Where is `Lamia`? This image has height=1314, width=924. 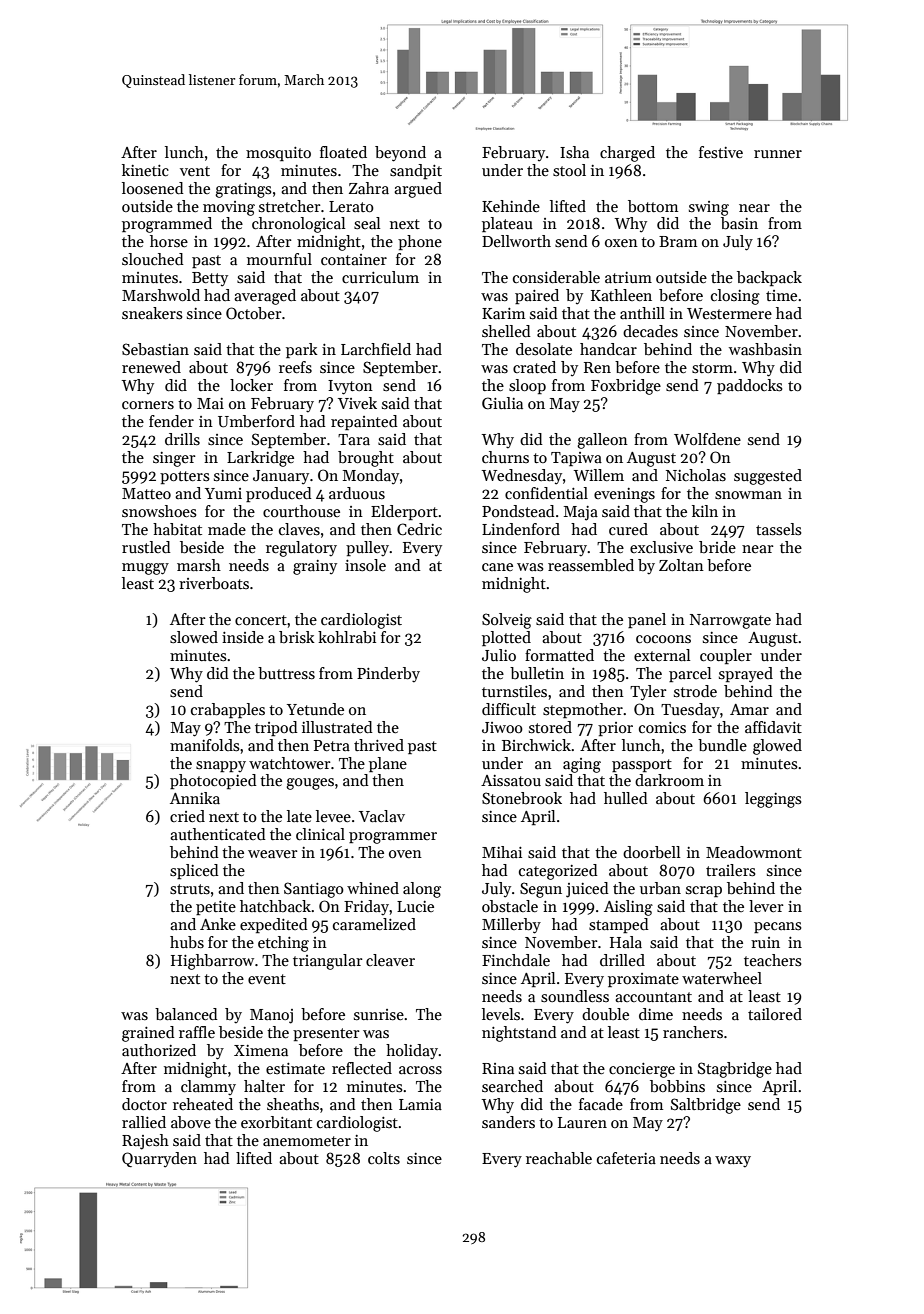 Lamia is located at coordinates (420, 1104).
